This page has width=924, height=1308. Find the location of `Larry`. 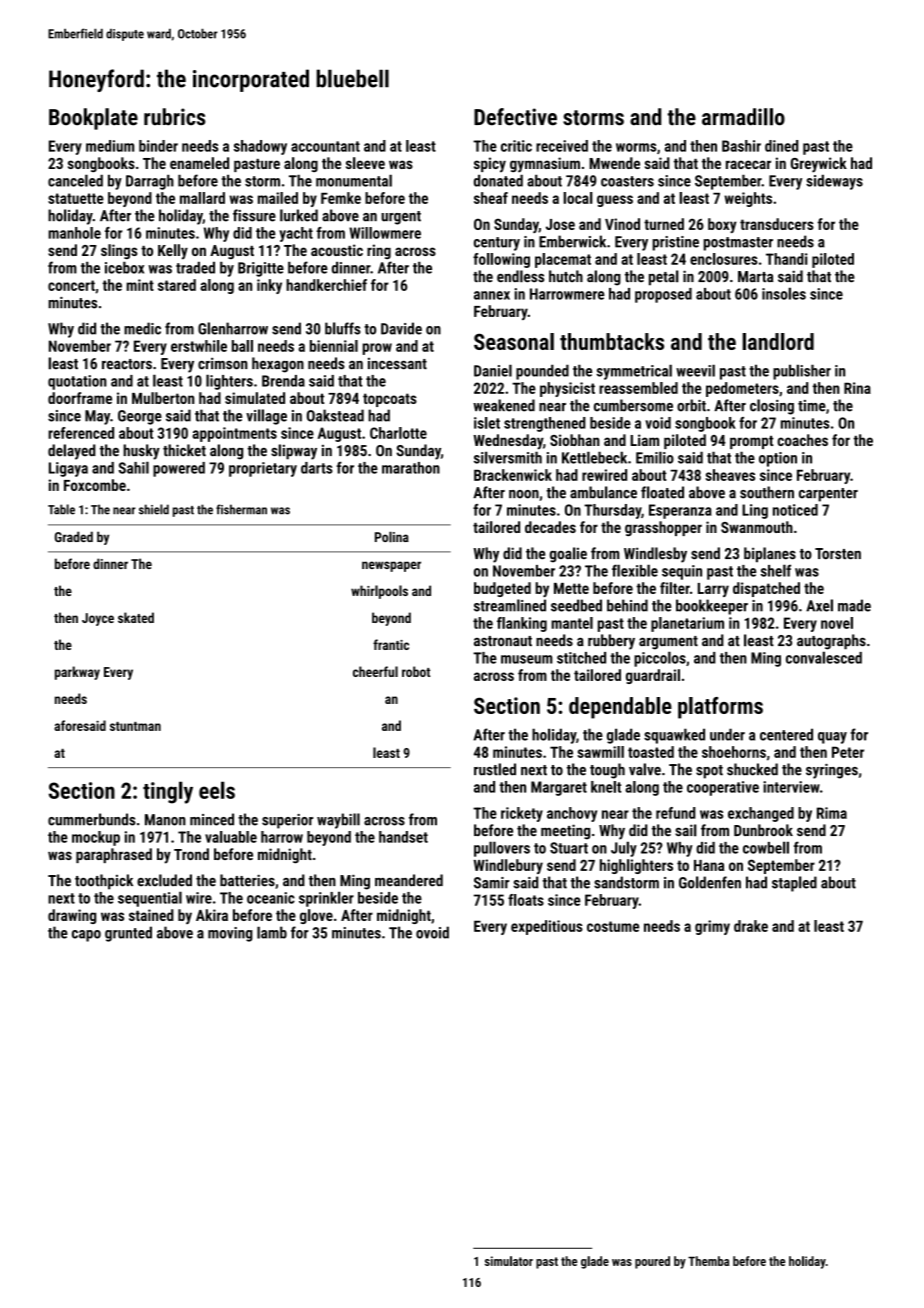

Larry is located at coordinates (713, 590).
